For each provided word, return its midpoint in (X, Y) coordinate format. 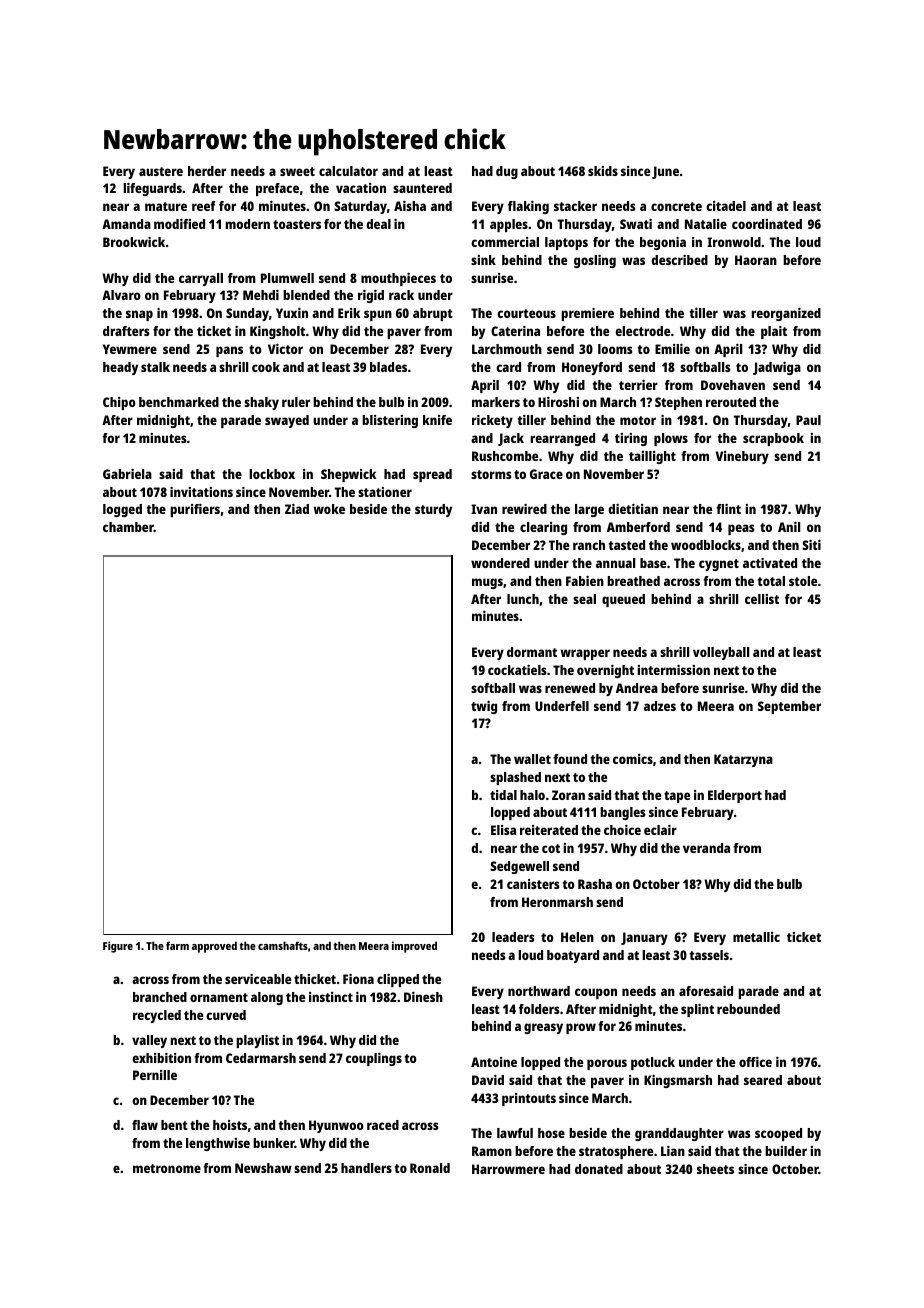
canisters (533, 884)
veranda (706, 848)
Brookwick (134, 242)
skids (603, 171)
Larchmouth (507, 349)
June (665, 172)
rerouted (731, 402)
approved (214, 947)
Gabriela (127, 474)
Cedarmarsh (261, 1058)
